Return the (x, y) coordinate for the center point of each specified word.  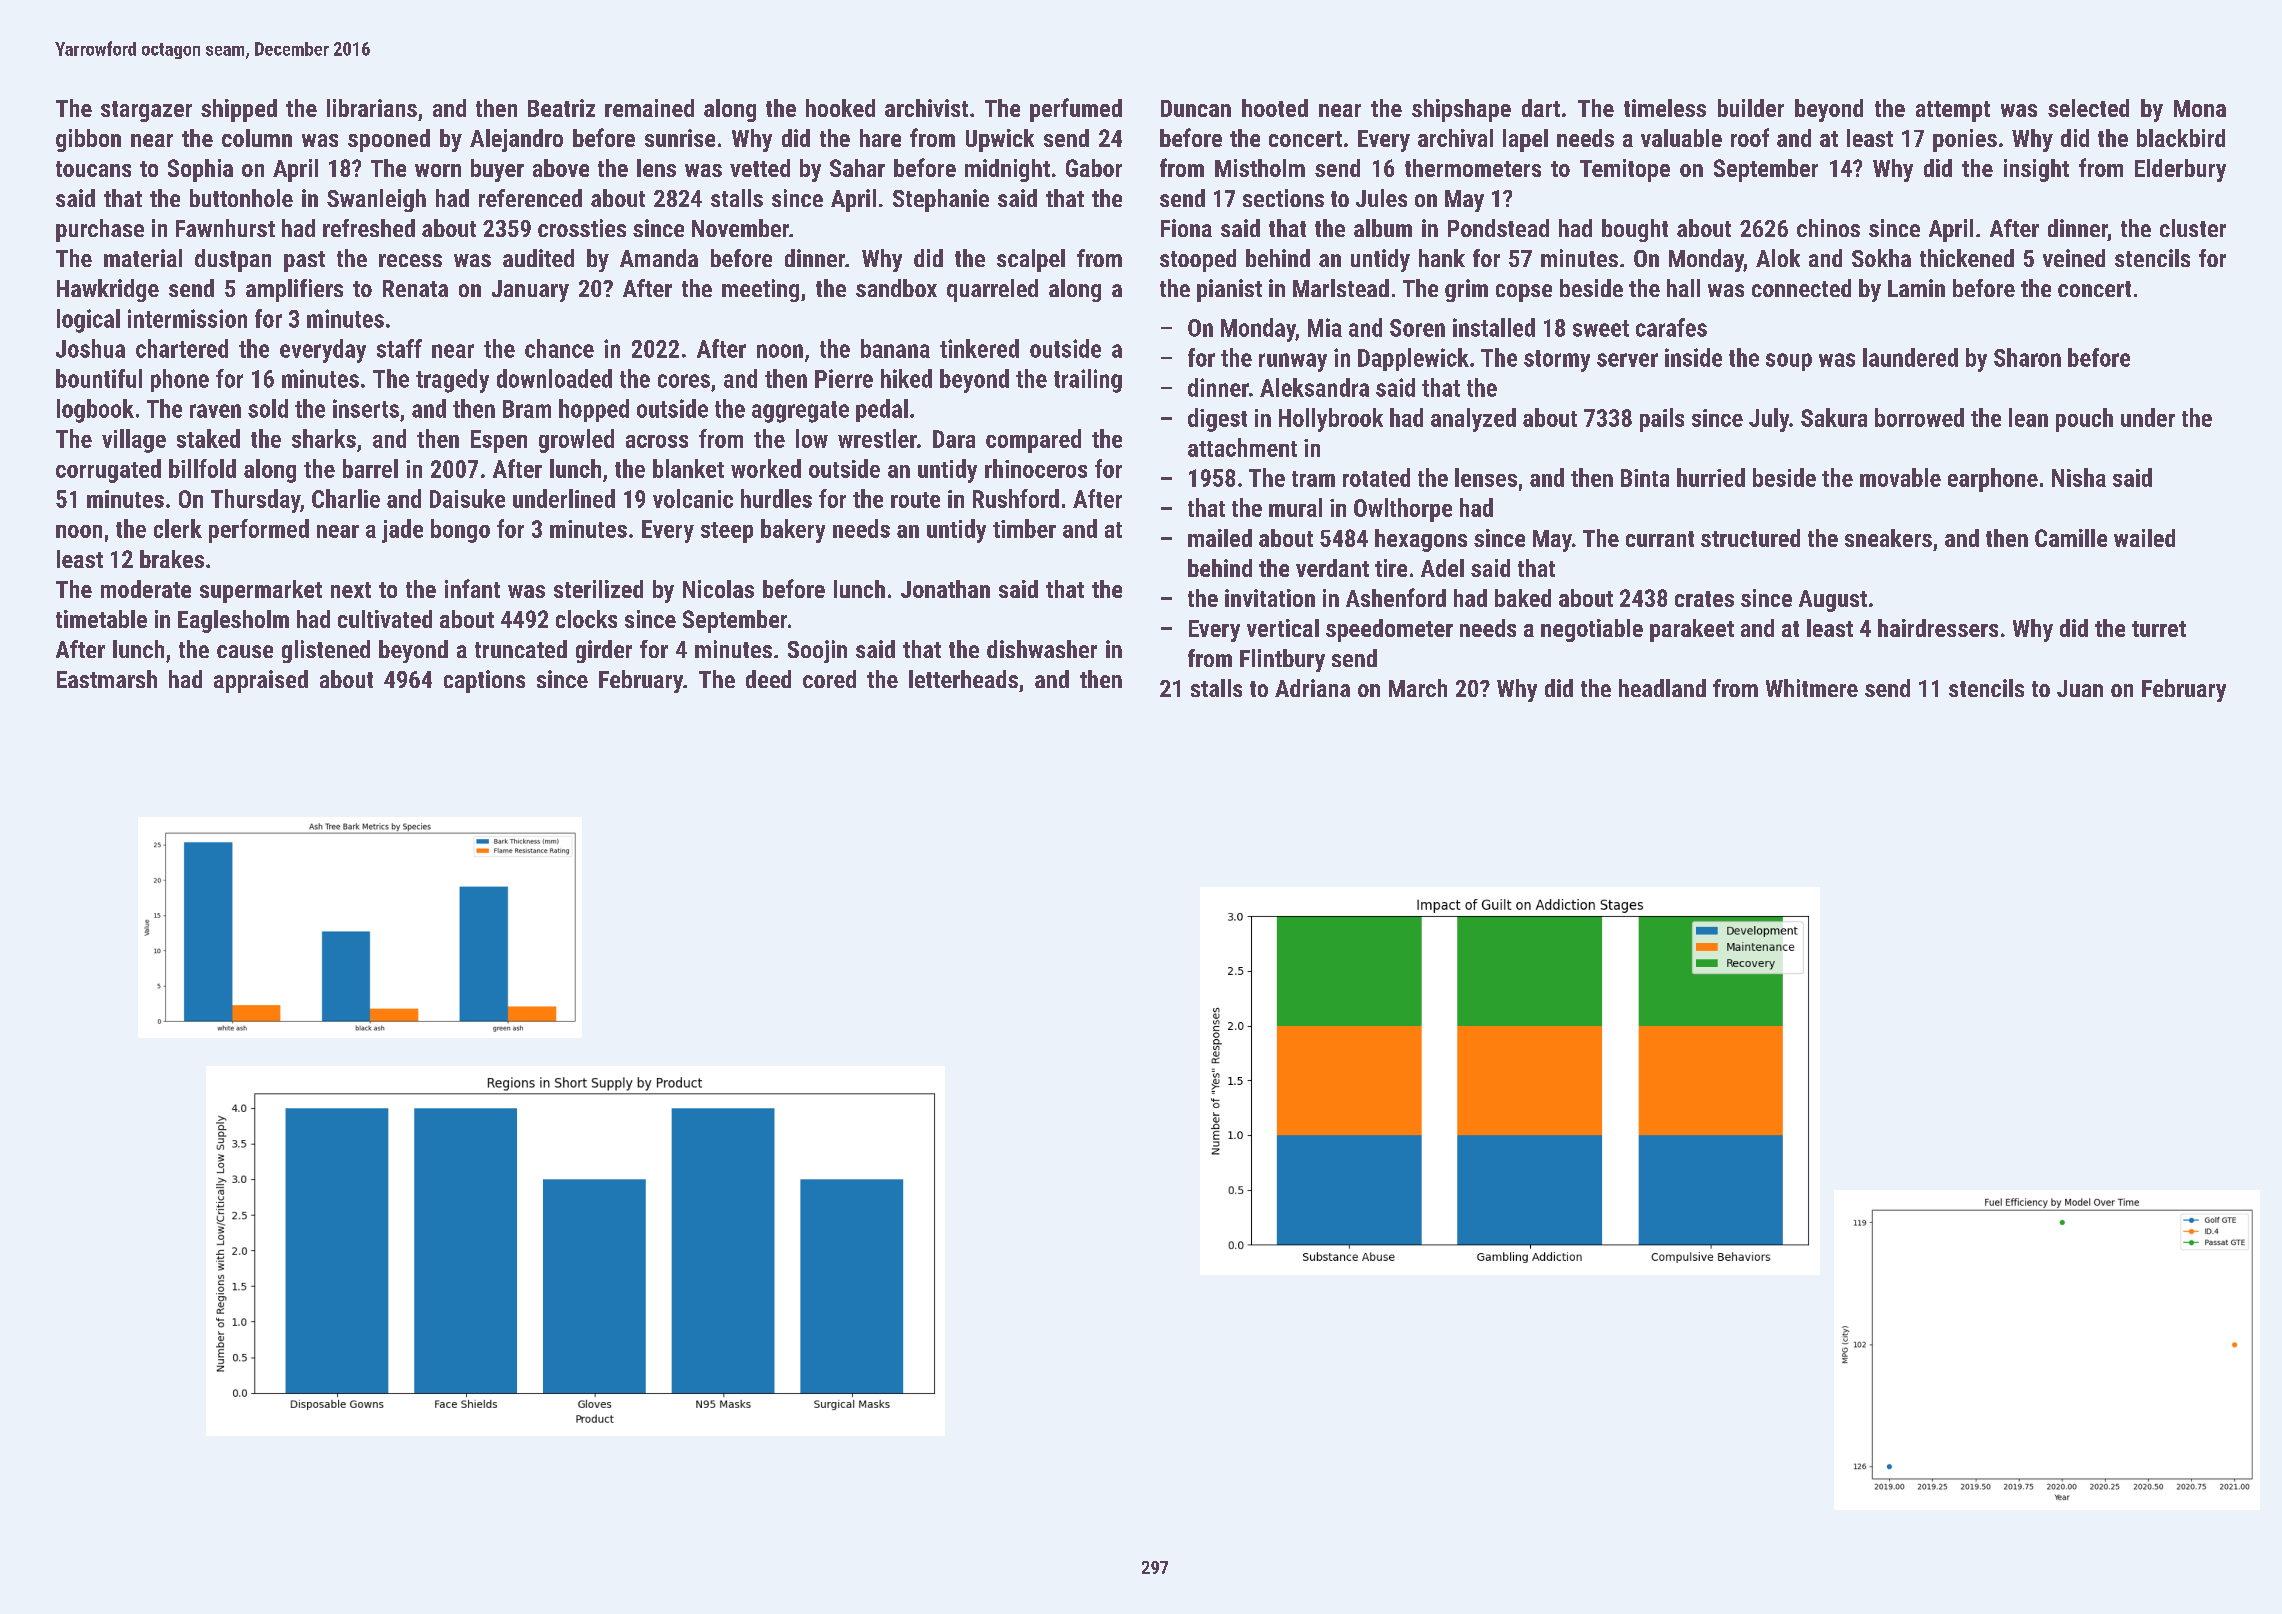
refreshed (369, 228)
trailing (1088, 381)
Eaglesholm (233, 621)
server (1627, 360)
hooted (1275, 108)
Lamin (1916, 288)
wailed (2144, 538)
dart (1541, 108)
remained (649, 108)
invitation (1270, 598)
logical (88, 321)
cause (245, 651)
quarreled (992, 290)
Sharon (2027, 357)
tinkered (979, 348)
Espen (499, 441)
